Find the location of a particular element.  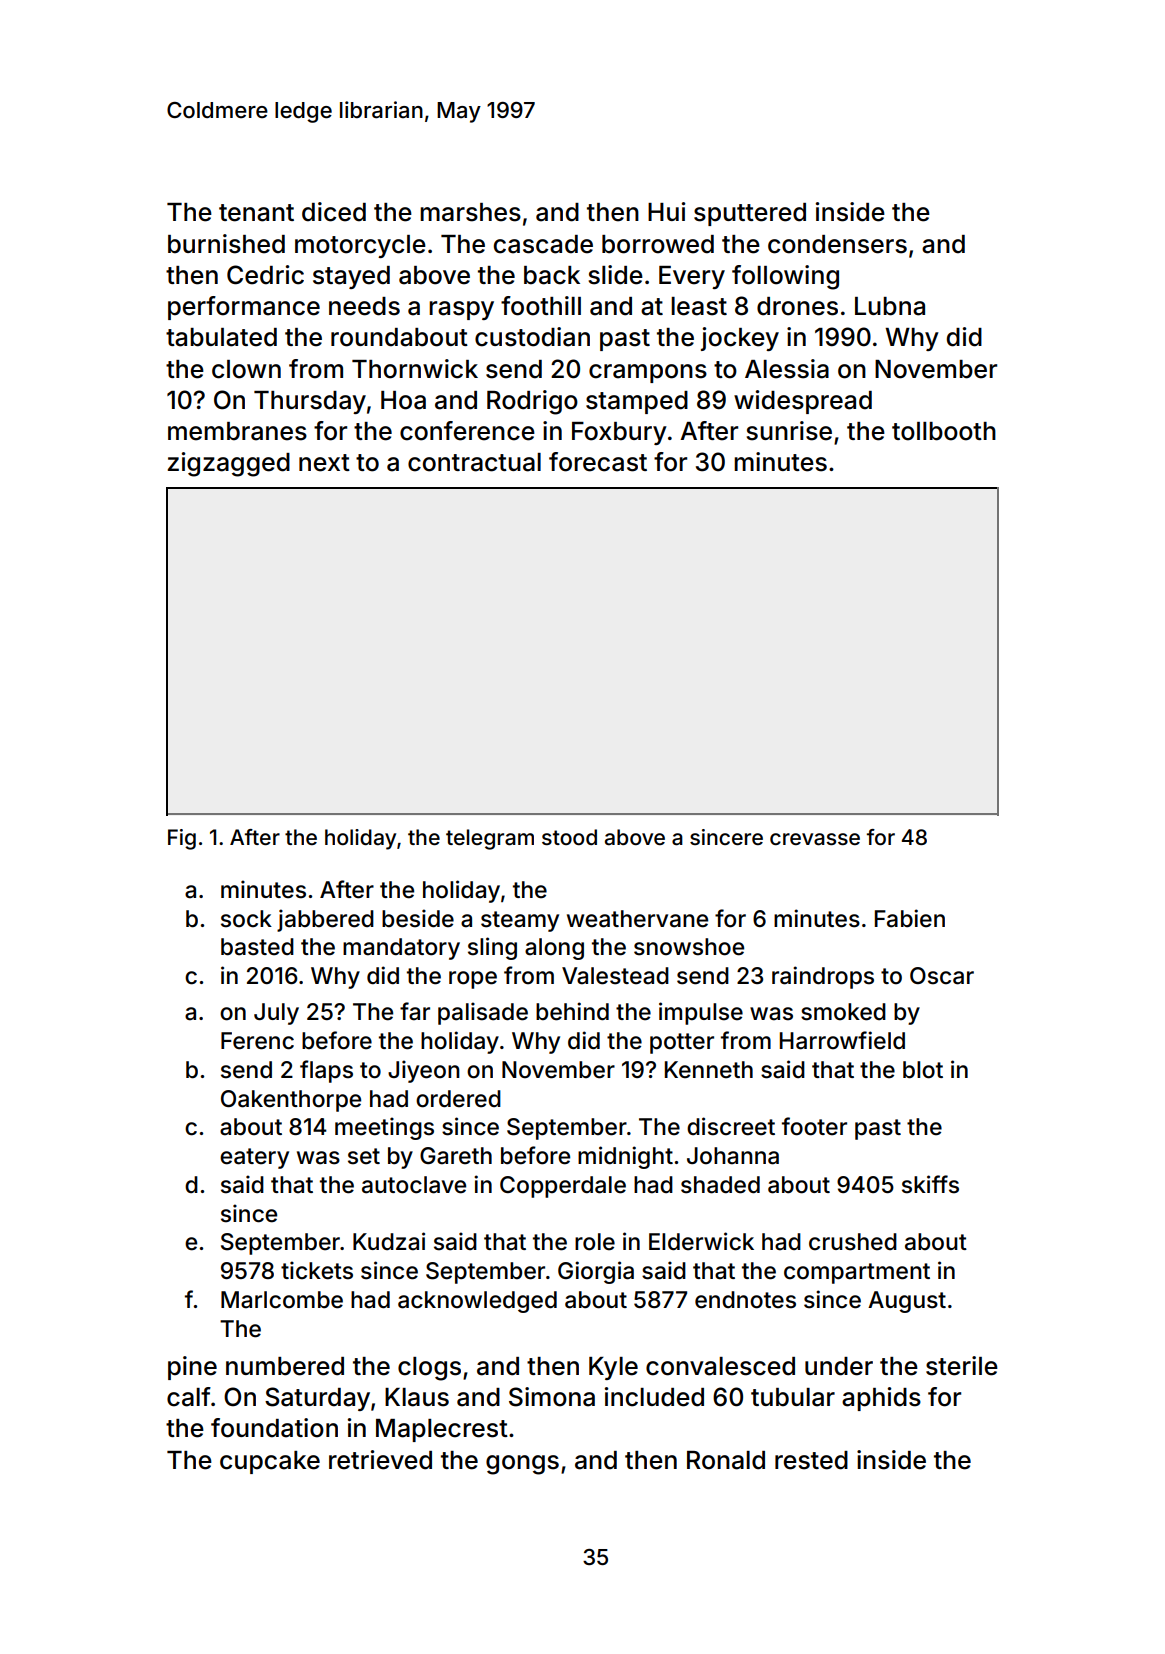

snowshoe is located at coordinates (689, 947).
